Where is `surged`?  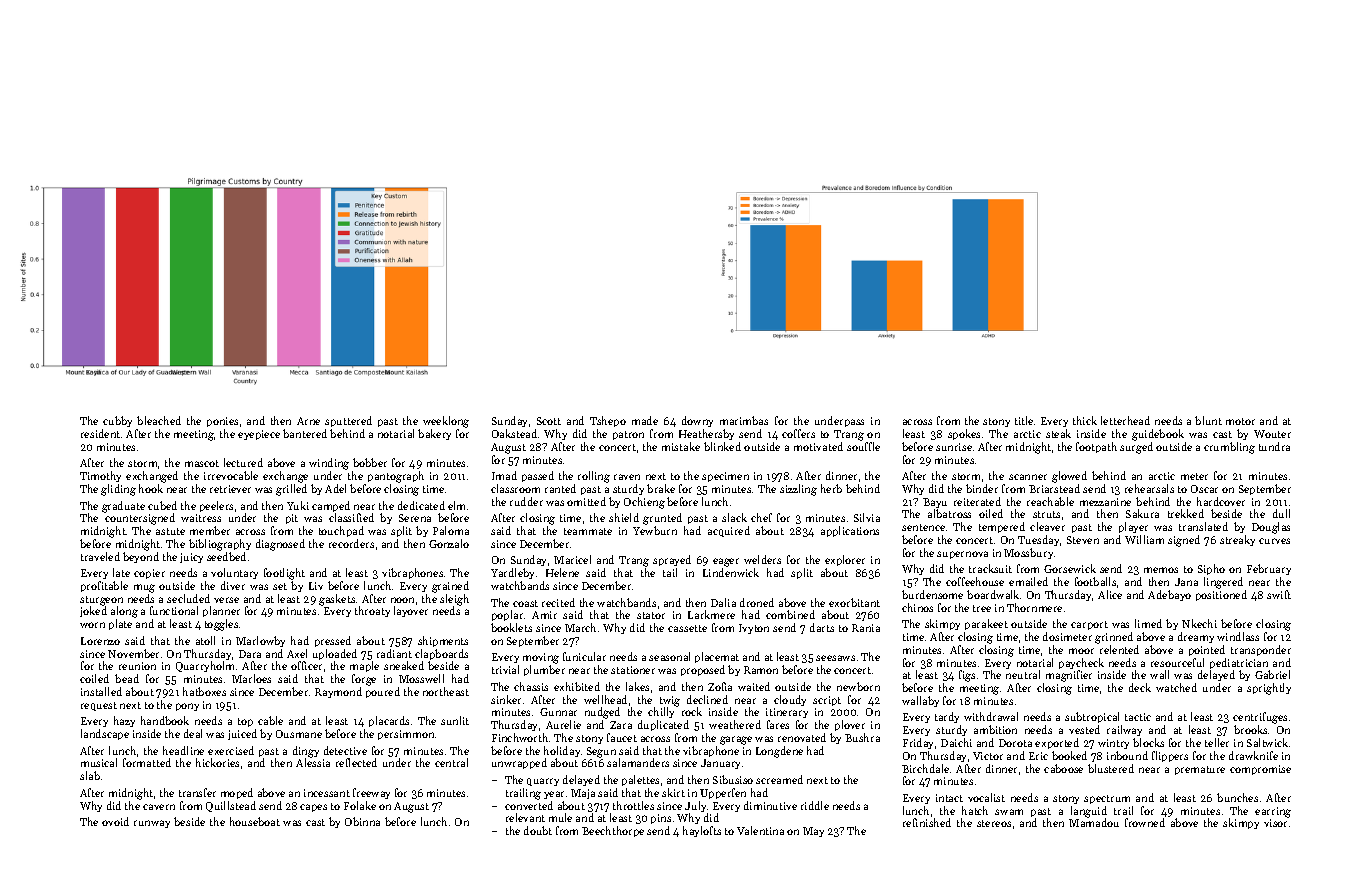 surged is located at coordinates (1136, 448).
